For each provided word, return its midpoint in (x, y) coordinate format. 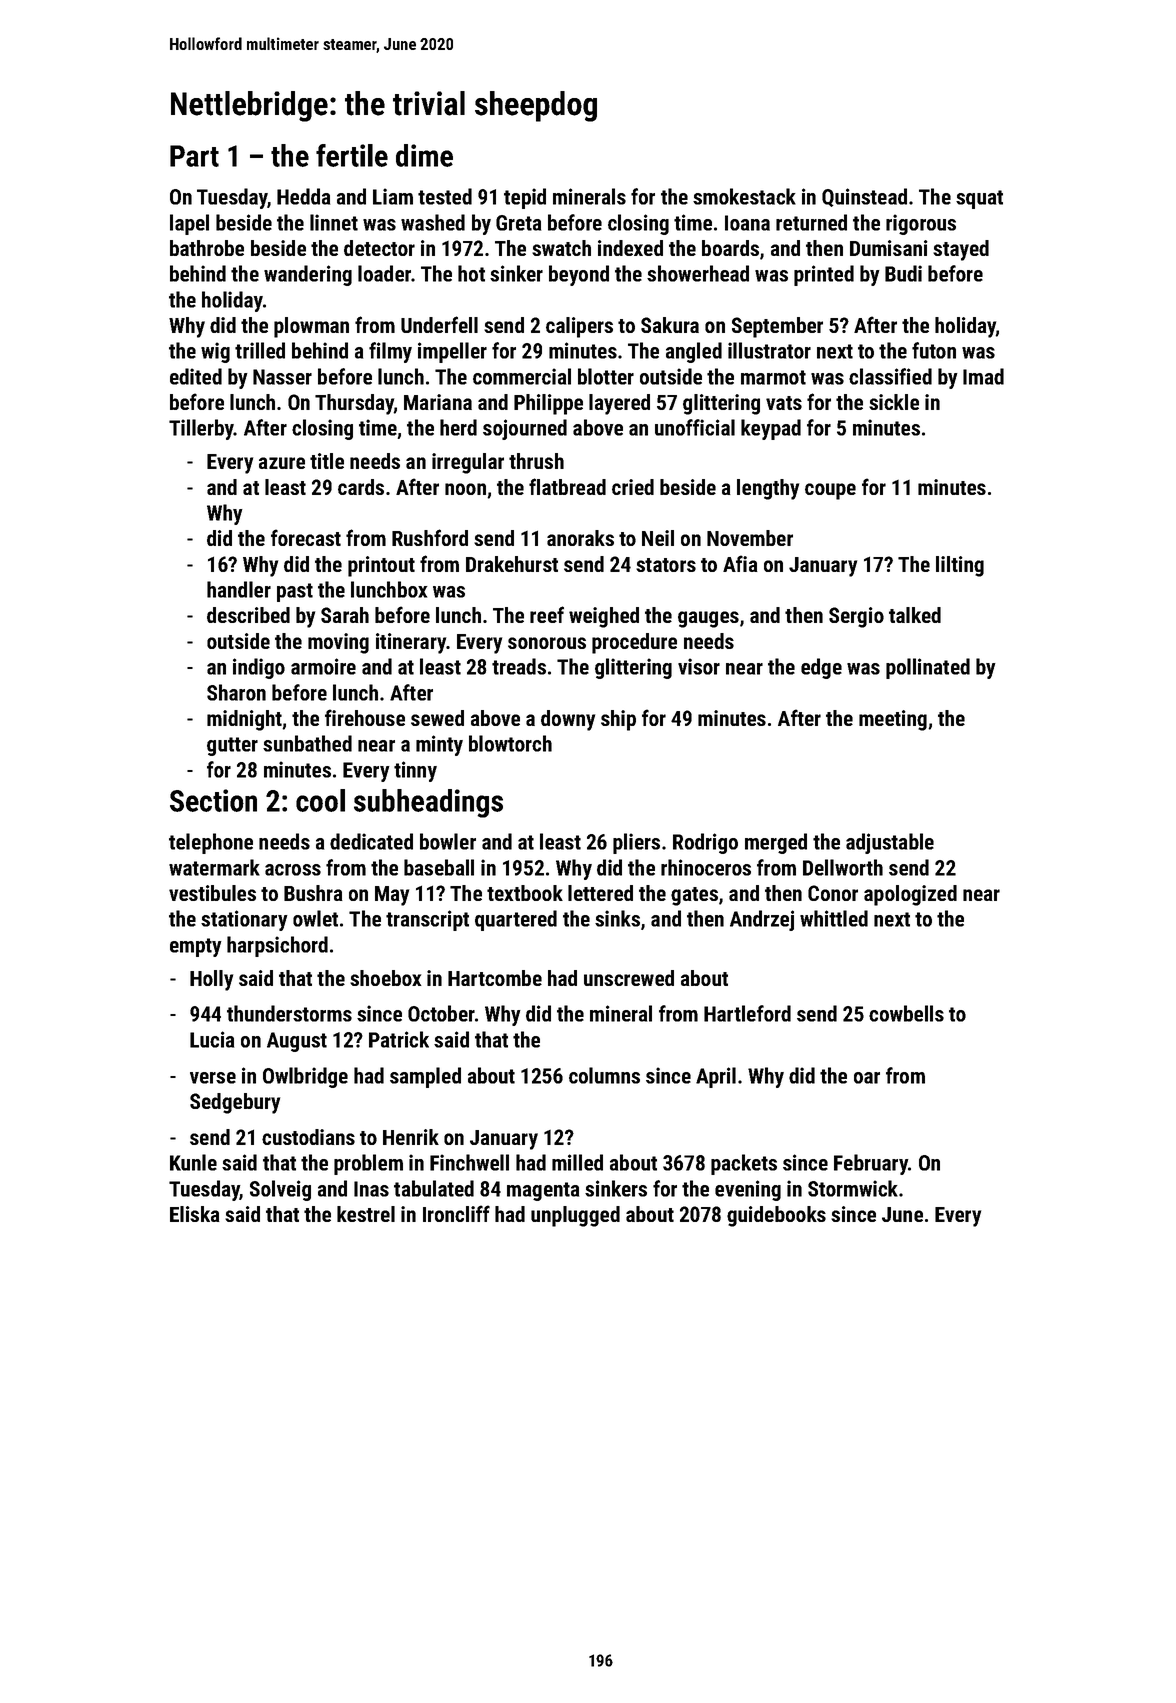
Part (194, 156)
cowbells (906, 1013)
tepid (525, 198)
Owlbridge (305, 1077)
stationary (244, 920)
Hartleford (747, 1013)
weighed (604, 617)
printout (381, 566)
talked (915, 615)
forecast (306, 537)
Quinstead (864, 197)
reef (547, 614)
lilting (960, 566)
